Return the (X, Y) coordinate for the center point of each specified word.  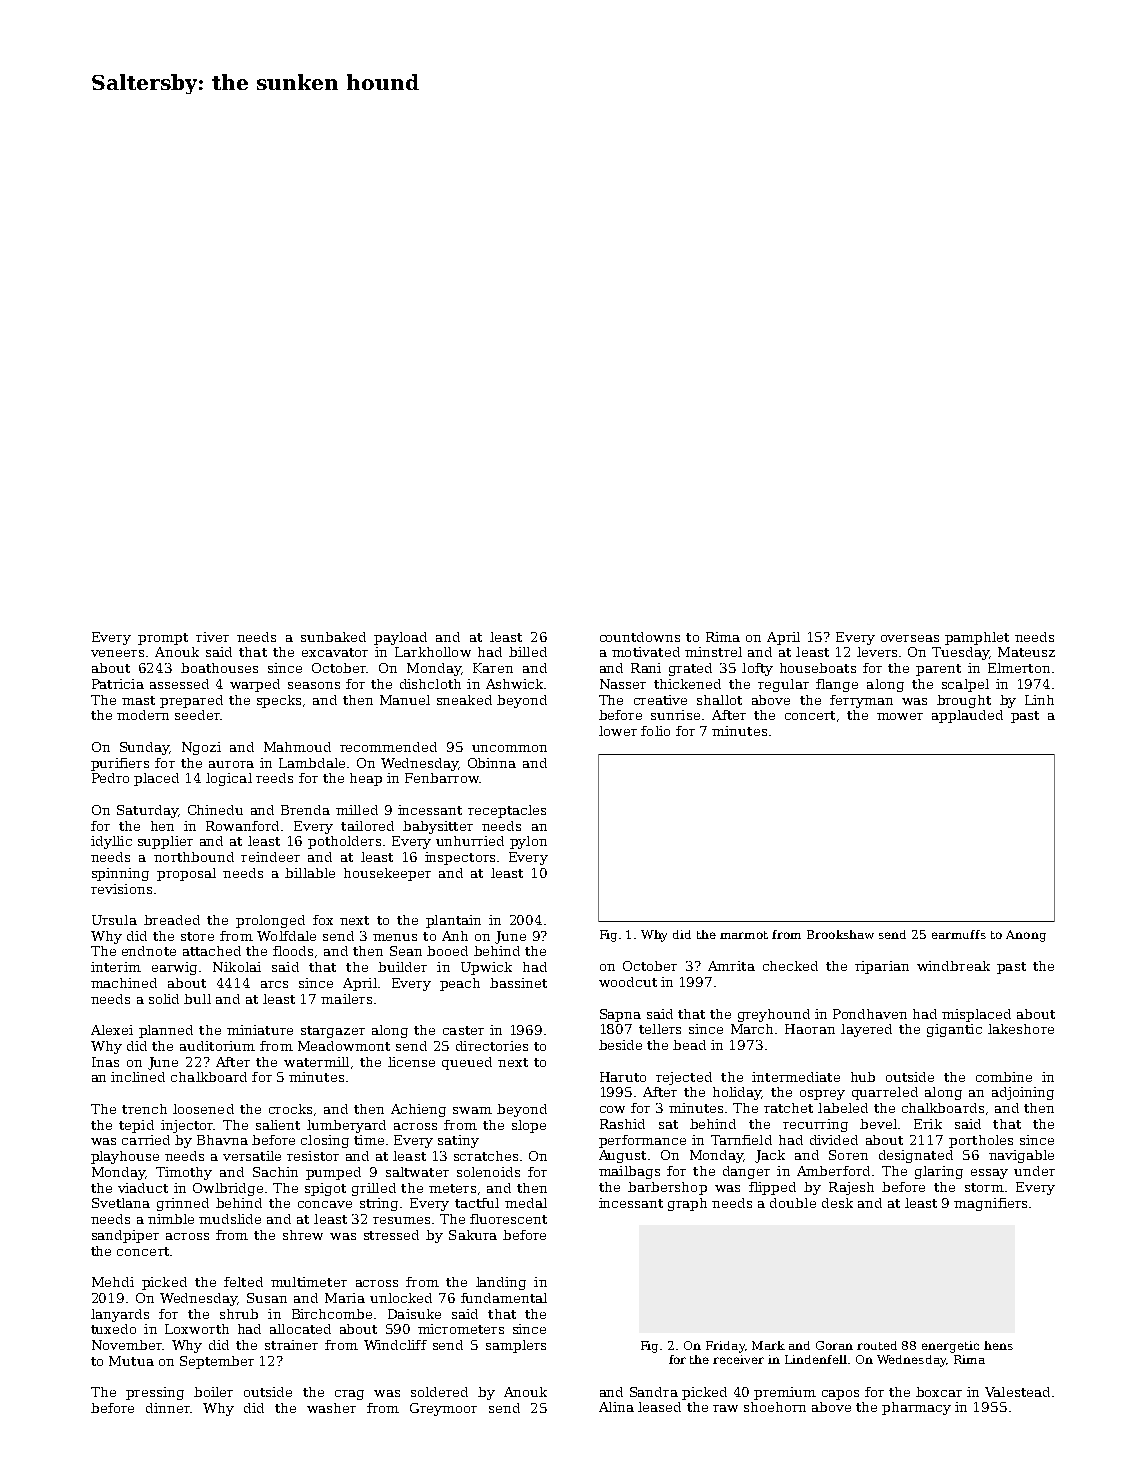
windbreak (953, 966)
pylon (528, 842)
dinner (168, 1408)
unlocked (401, 1298)
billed (528, 652)
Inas (105, 1062)
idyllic (111, 842)
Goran (834, 1345)
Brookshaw (840, 934)
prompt (163, 639)
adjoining (1023, 1093)
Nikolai (237, 967)
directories (492, 1046)
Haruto (623, 1077)
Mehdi (113, 1282)
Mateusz (1026, 652)
